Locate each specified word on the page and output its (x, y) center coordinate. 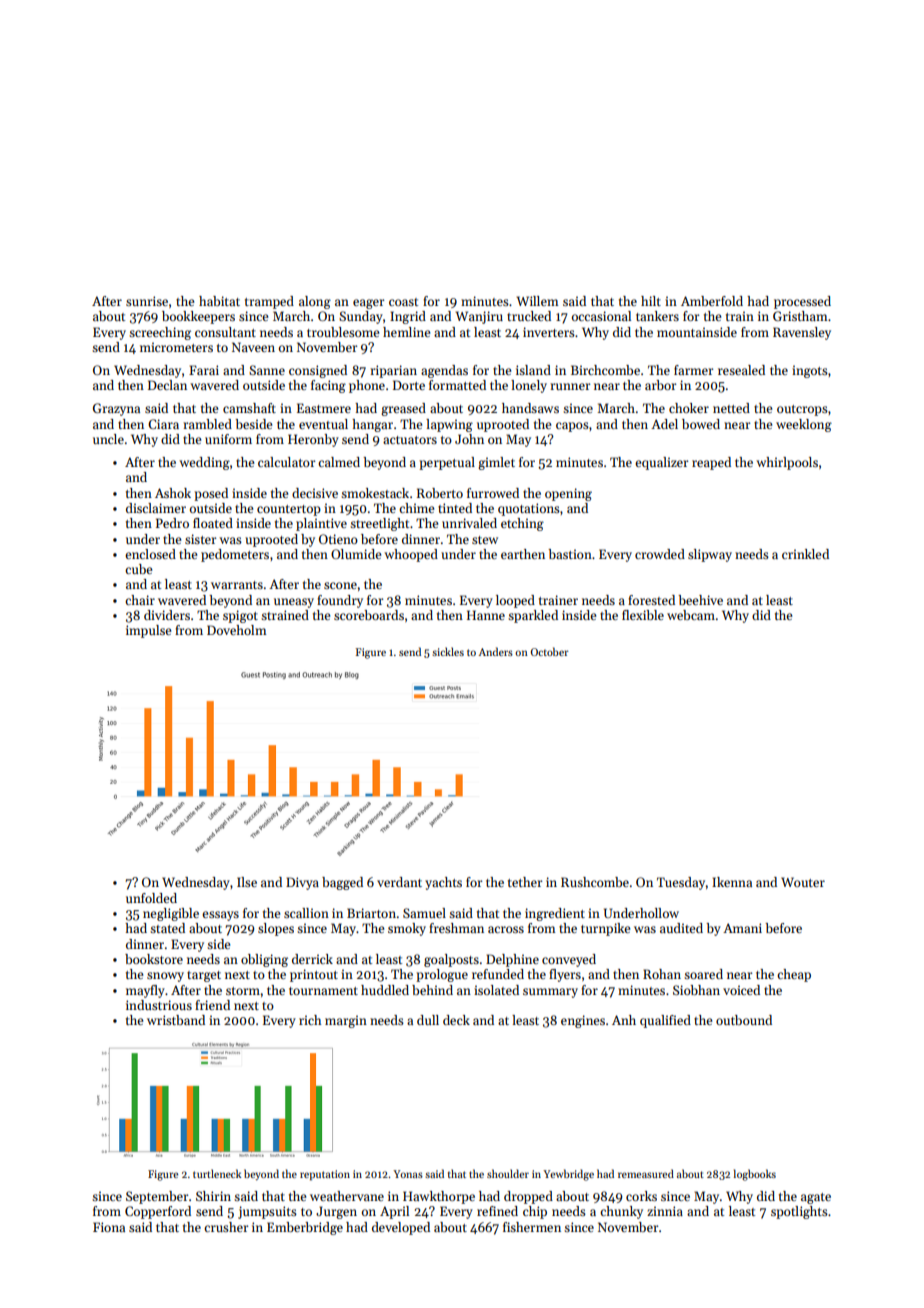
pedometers (235, 555)
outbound (744, 1020)
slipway (710, 555)
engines (583, 1021)
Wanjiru (479, 317)
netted (731, 408)
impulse (148, 631)
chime (416, 508)
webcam (691, 615)
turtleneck (217, 1173)
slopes (276, 929)
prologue (442, 975)
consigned (318, 371)
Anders (495, 651)
